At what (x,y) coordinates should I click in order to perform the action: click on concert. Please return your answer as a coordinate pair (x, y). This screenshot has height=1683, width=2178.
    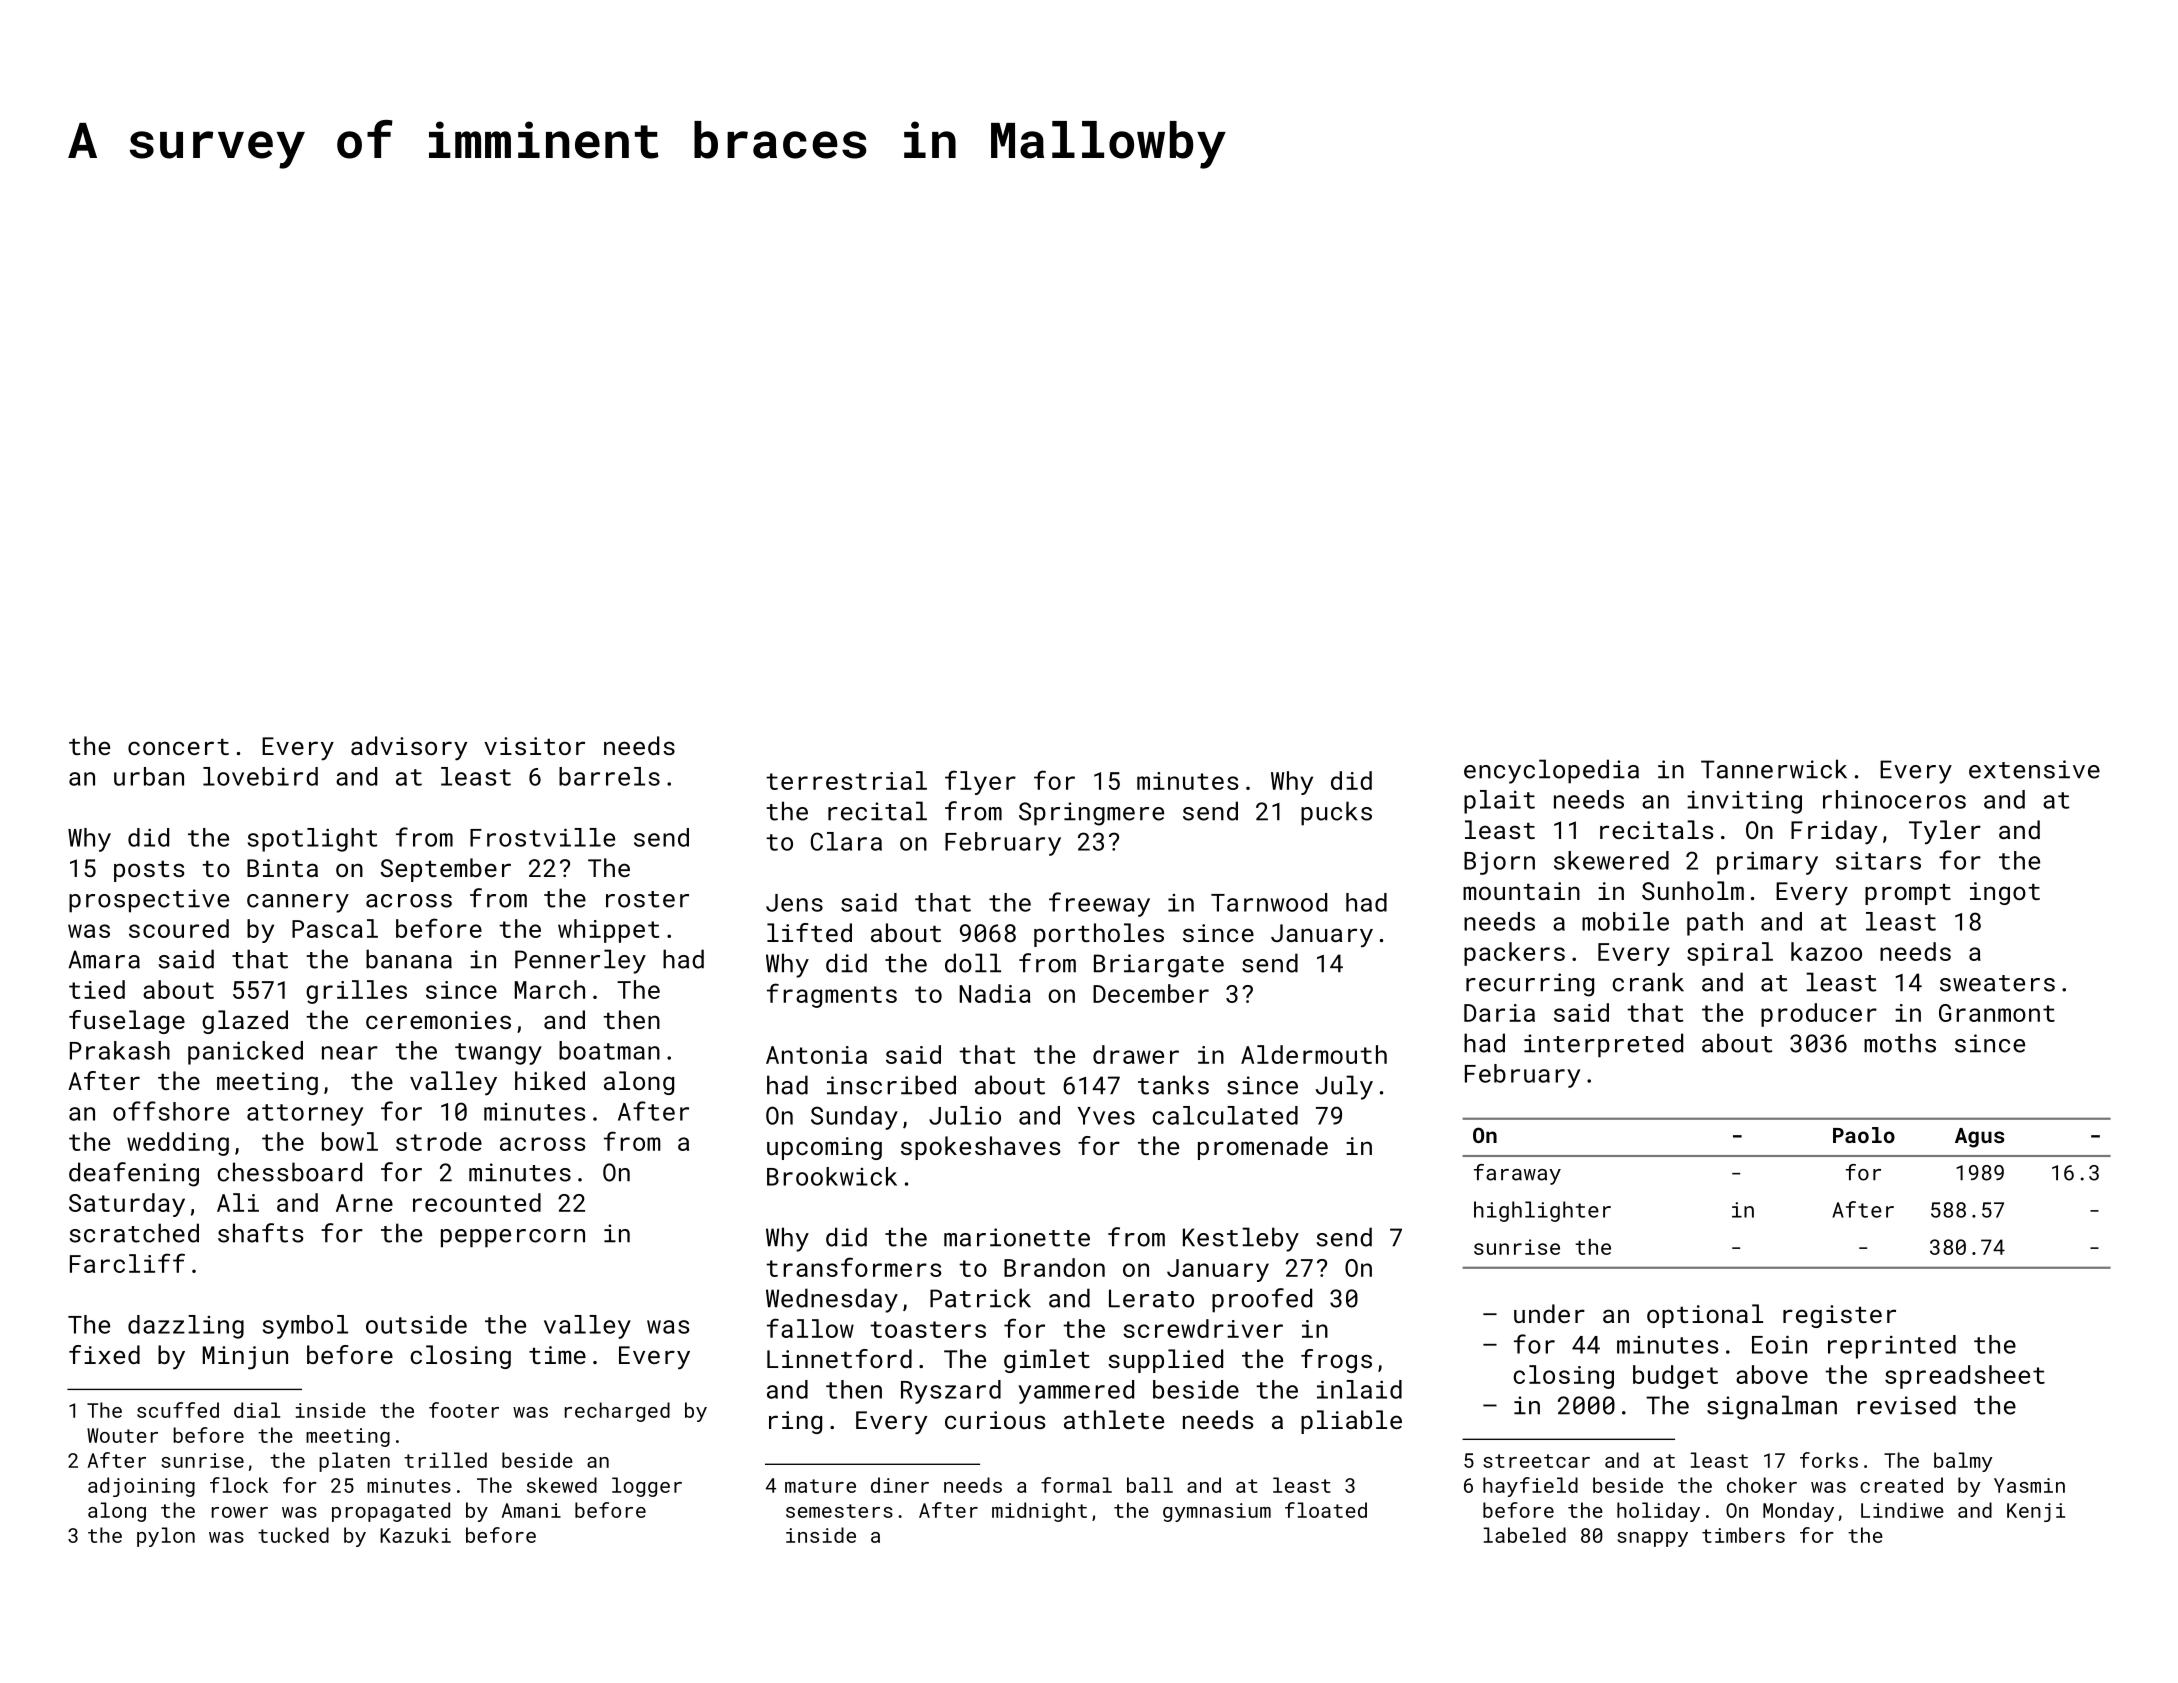
    Looking at the image, I should click on (178, 747).
